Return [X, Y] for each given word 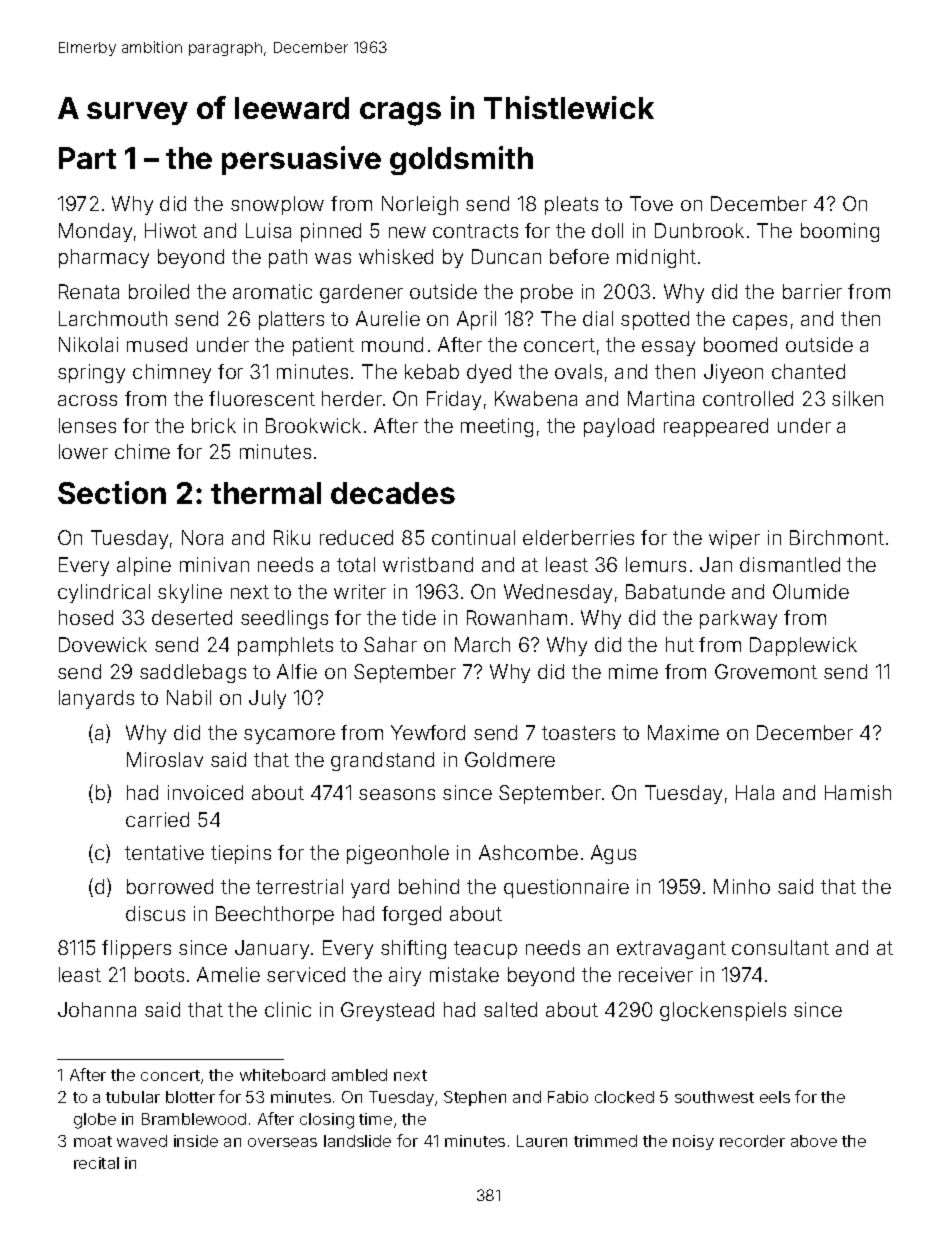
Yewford [428, 732]
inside [196, 1141]
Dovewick [103, 644]
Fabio [568, 1097]
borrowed [170, 886]
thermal [266, 493]
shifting [413, 949]
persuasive [301, 160]
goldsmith [461, 160]
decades [393, 493]
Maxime [683, 732]
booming [840, 232]
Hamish [858, 792]
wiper [734, 539]
